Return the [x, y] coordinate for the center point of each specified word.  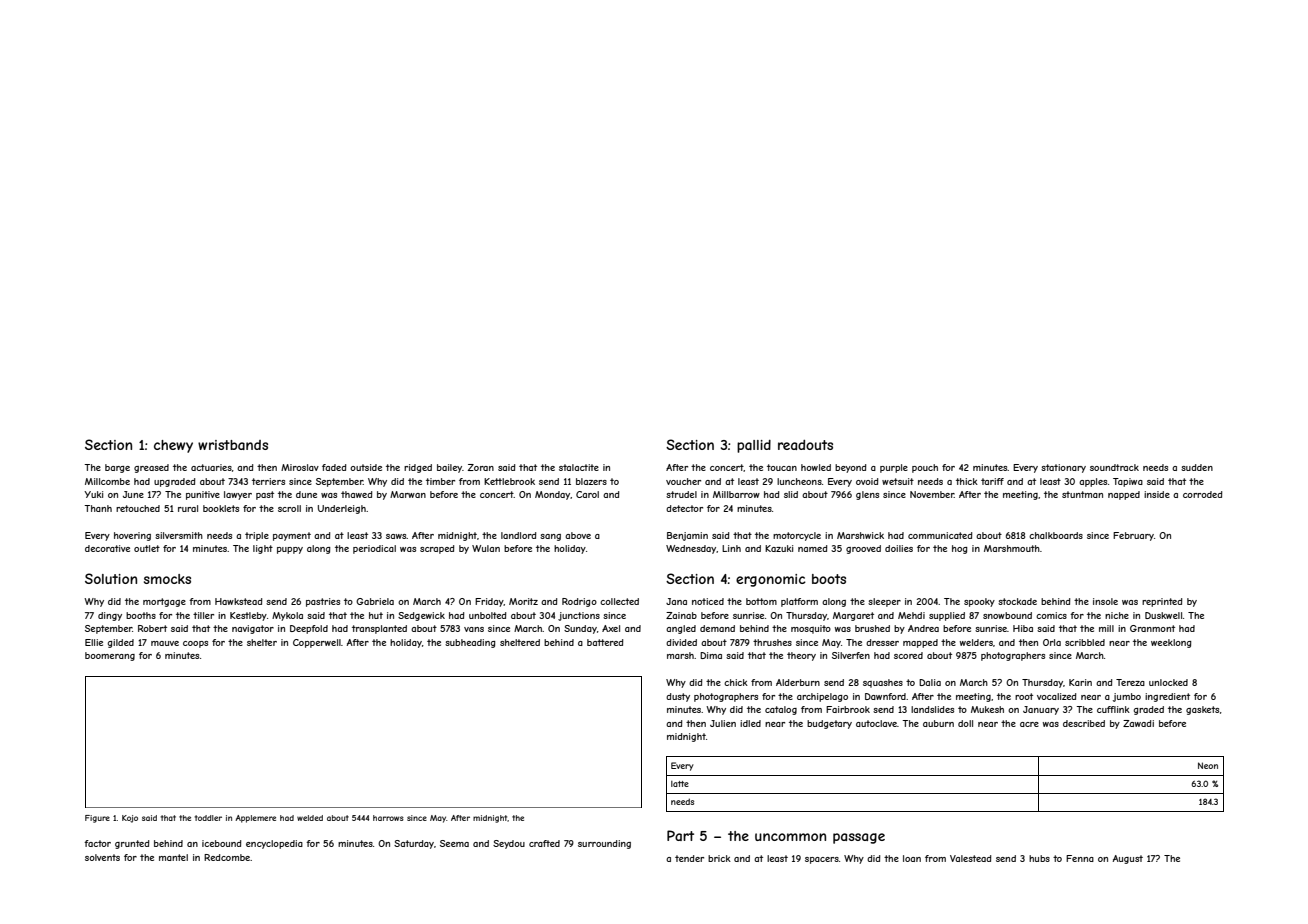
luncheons [799, 481]
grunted [132, 844]
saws [396, 536]
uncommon [790, 837]
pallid [754, 446]
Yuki [93, 494]
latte [680, 784]
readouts [805, 445]
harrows [388, 818]
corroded [1202, 494]
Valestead [970, 858]
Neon [1208, 765]
